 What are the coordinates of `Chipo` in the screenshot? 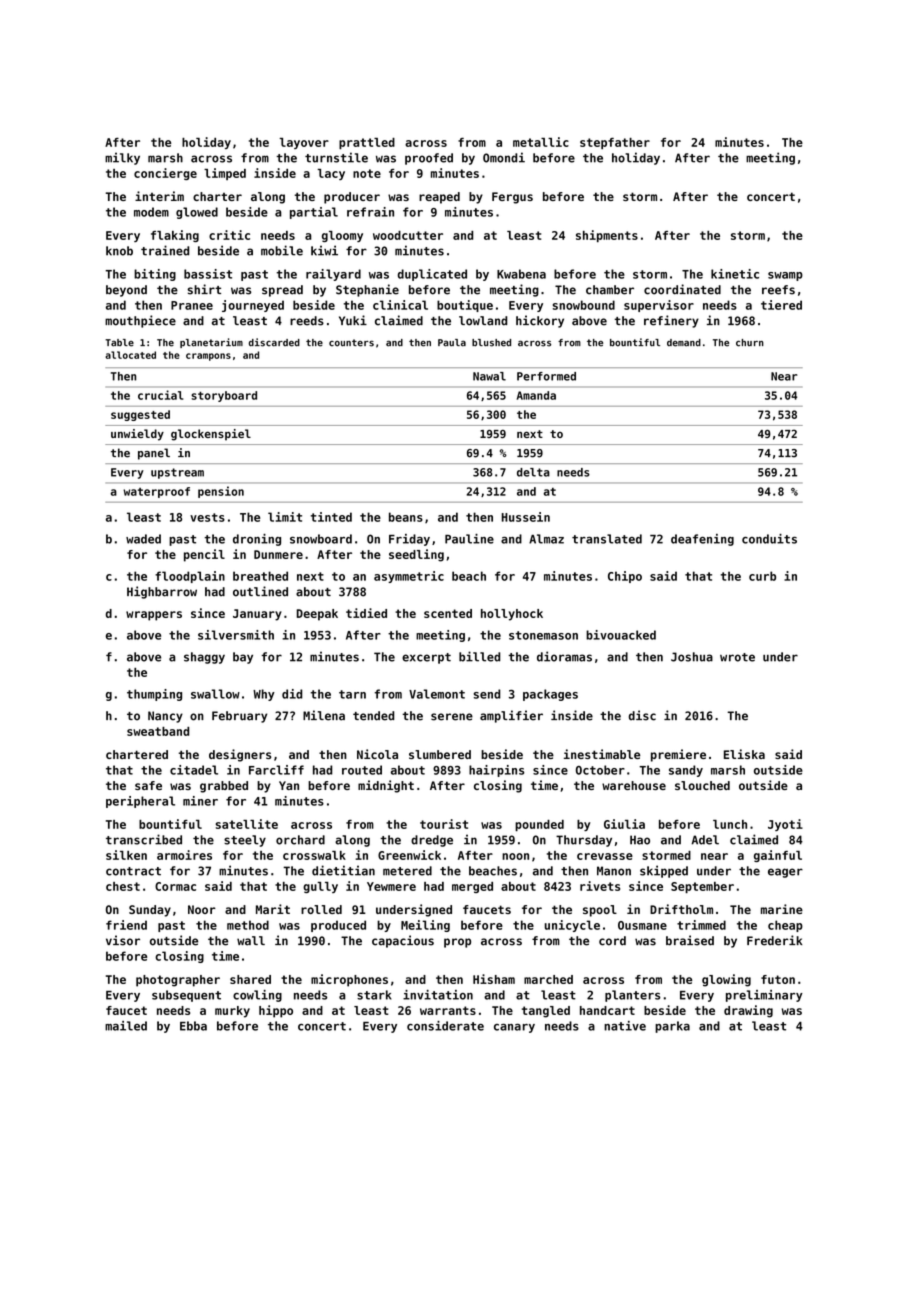 It's located at (625, 577).
